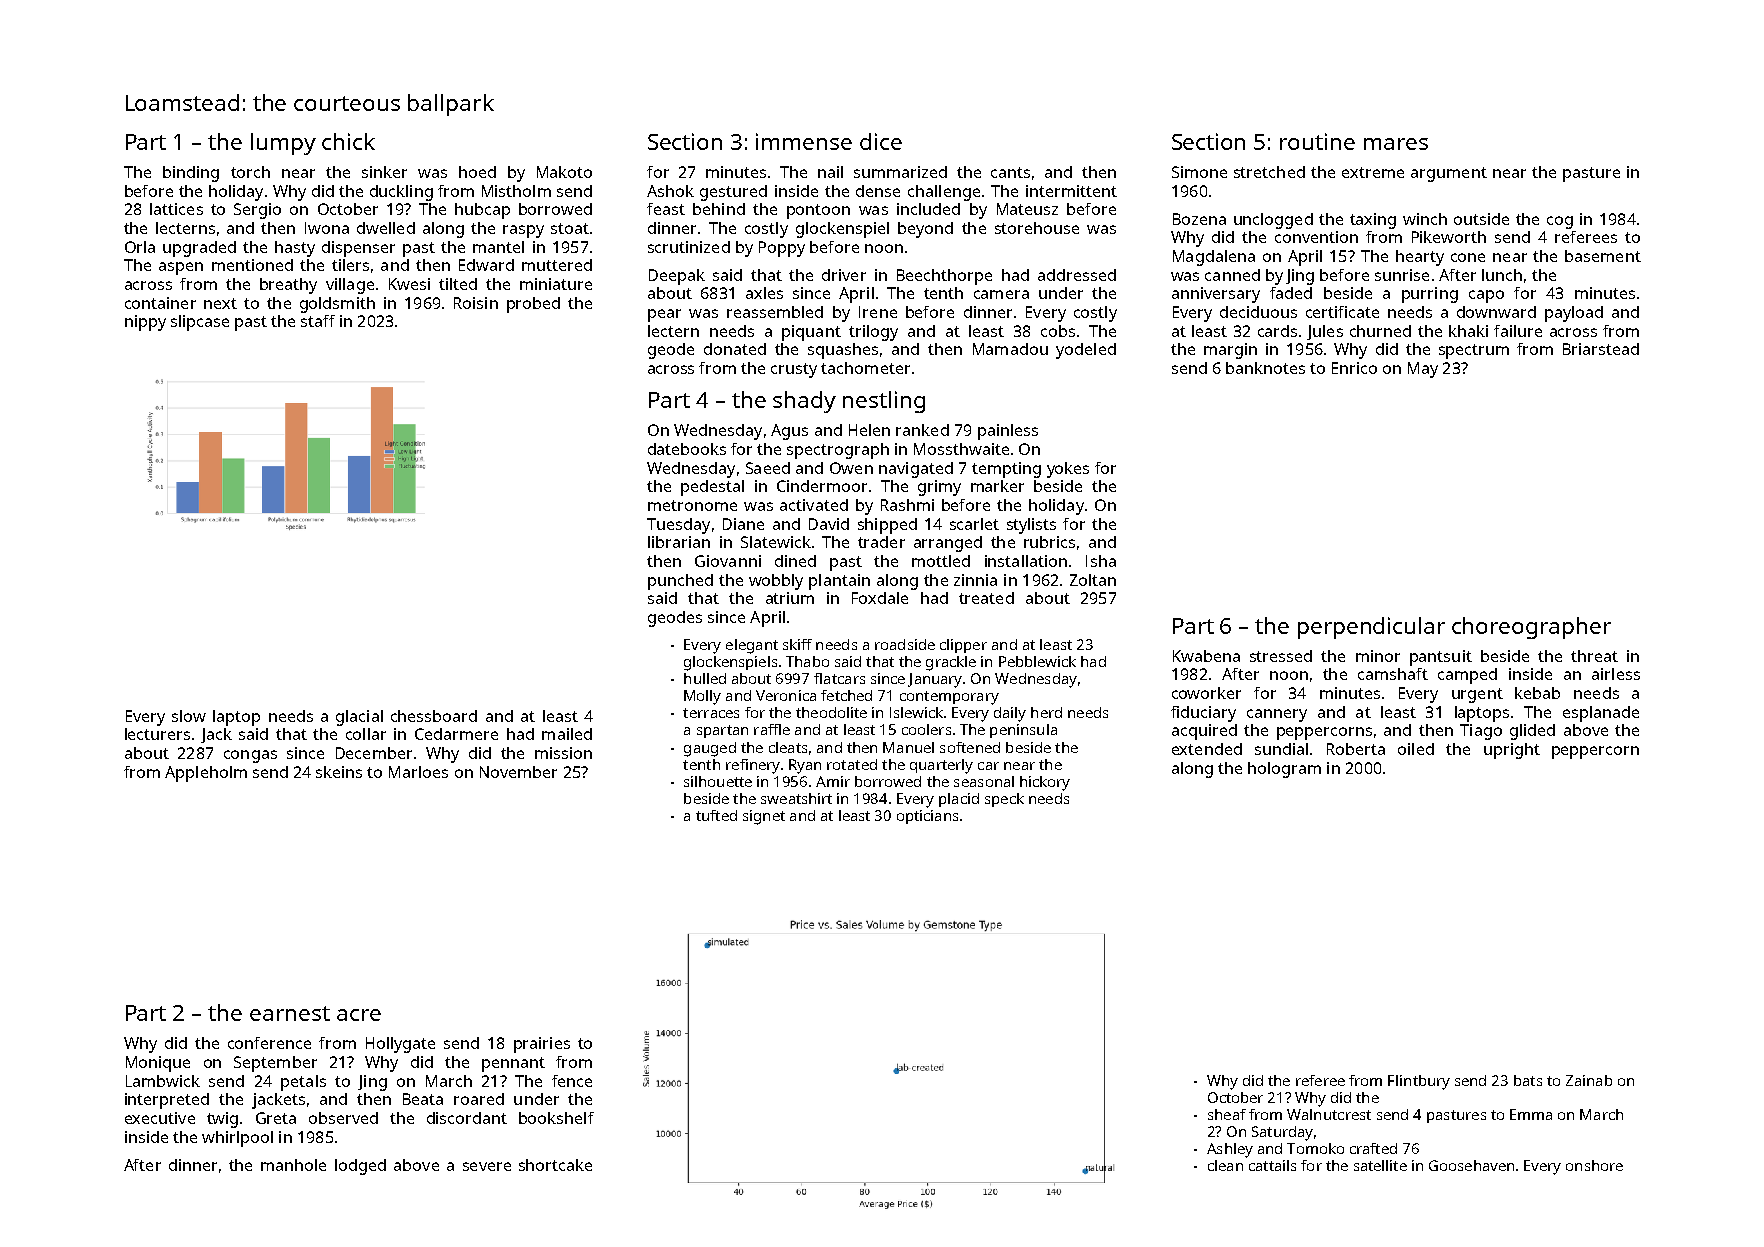  Describe the element at coordinates (250, 172) in the screenshot. I see `torch` at that location.
